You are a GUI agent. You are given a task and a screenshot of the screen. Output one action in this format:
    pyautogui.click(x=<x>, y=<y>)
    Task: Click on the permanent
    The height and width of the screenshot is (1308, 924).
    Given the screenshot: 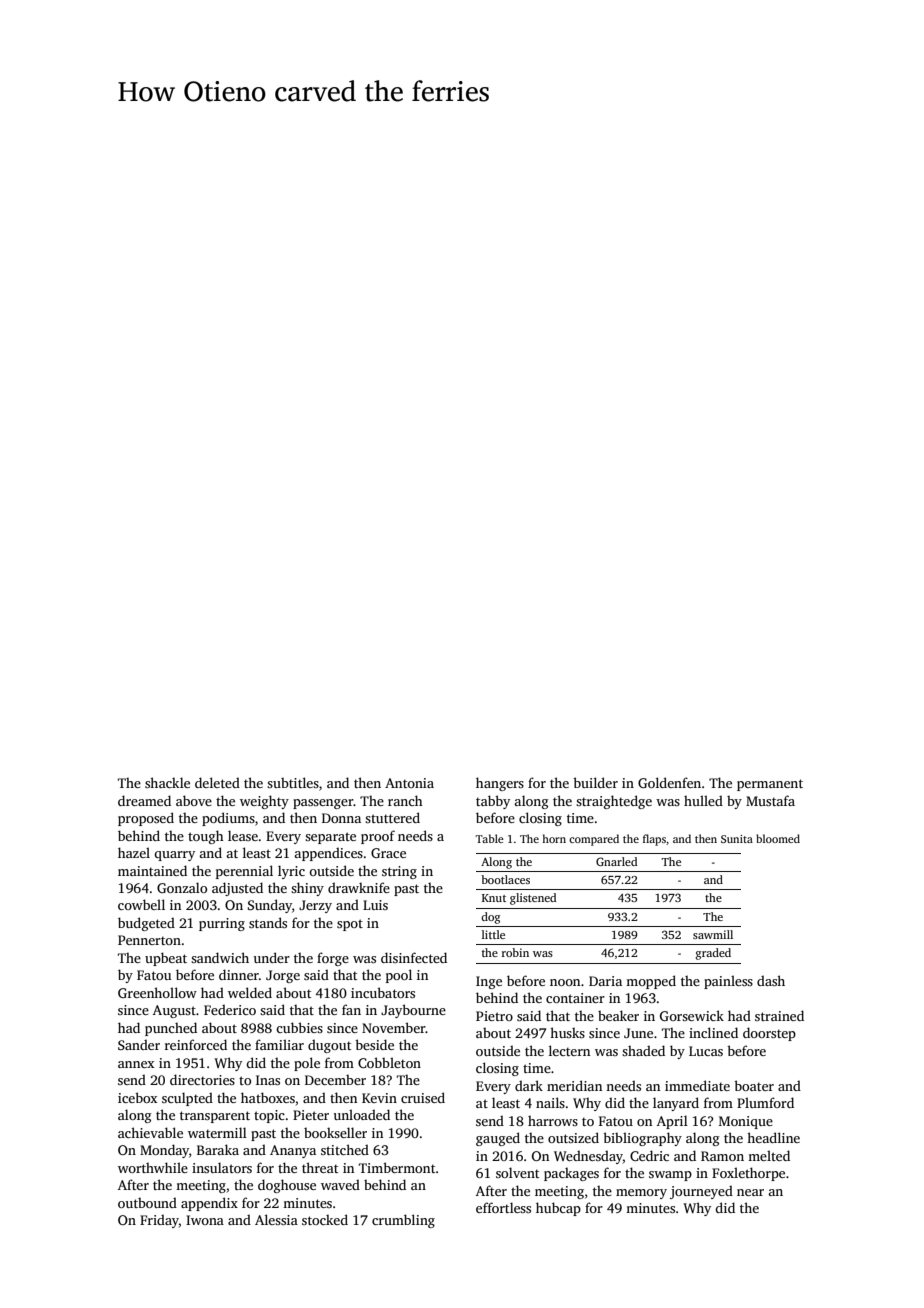 What is the action you would take?
    pyautogui.click(x=770, y=785)
